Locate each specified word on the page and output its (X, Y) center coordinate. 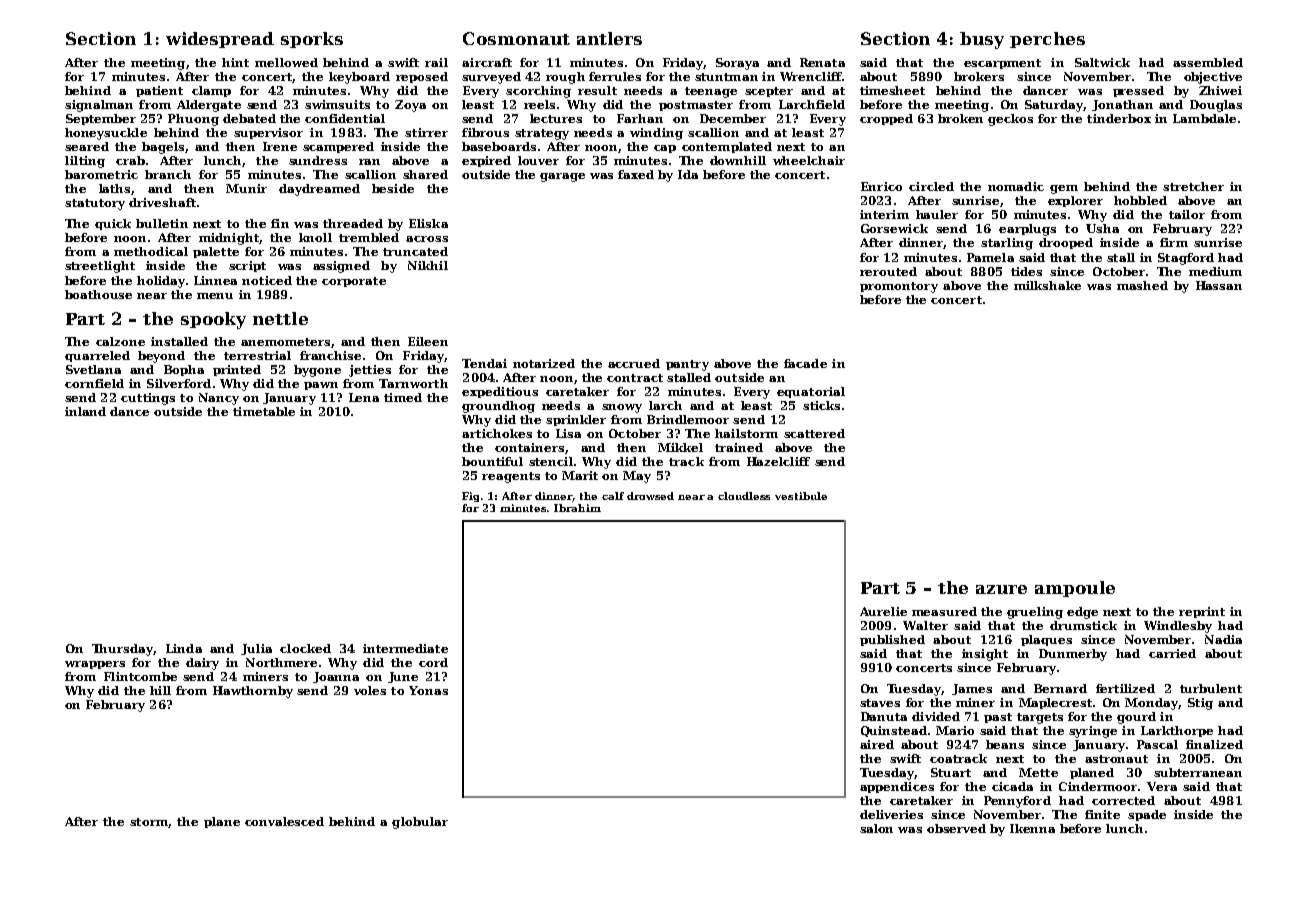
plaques (1046, 640)
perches (1047, 40)
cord (433, 662)
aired (877, 744)
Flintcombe (140, 676)
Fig (470, 497)
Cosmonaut (516, 38)
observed (956, 828)
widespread (220, 40)
